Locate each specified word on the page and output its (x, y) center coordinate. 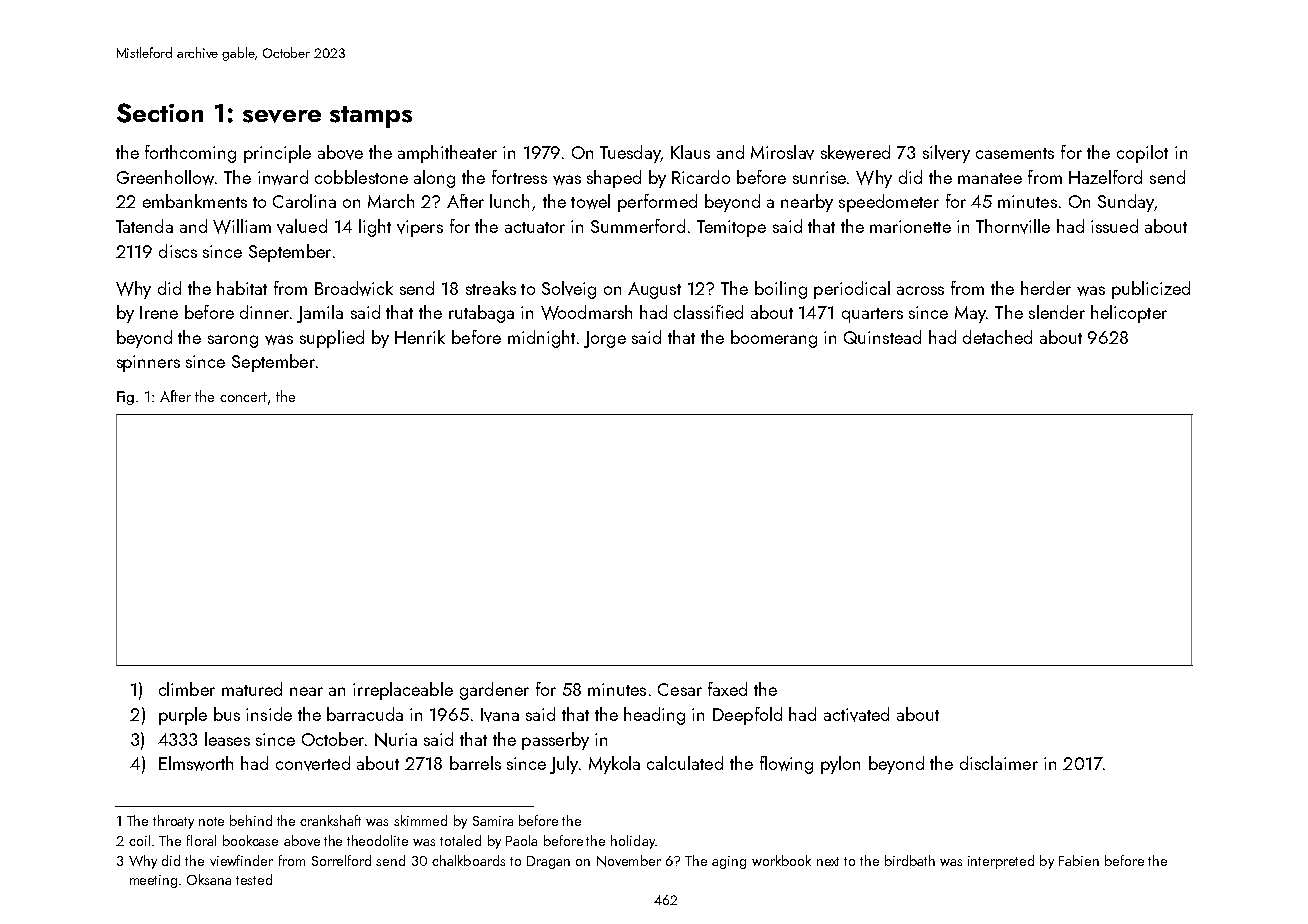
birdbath (910, 860)
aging (729, 862)
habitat (242, 288)
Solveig (569, 290)
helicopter (1129, 314)
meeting (153, 881)
